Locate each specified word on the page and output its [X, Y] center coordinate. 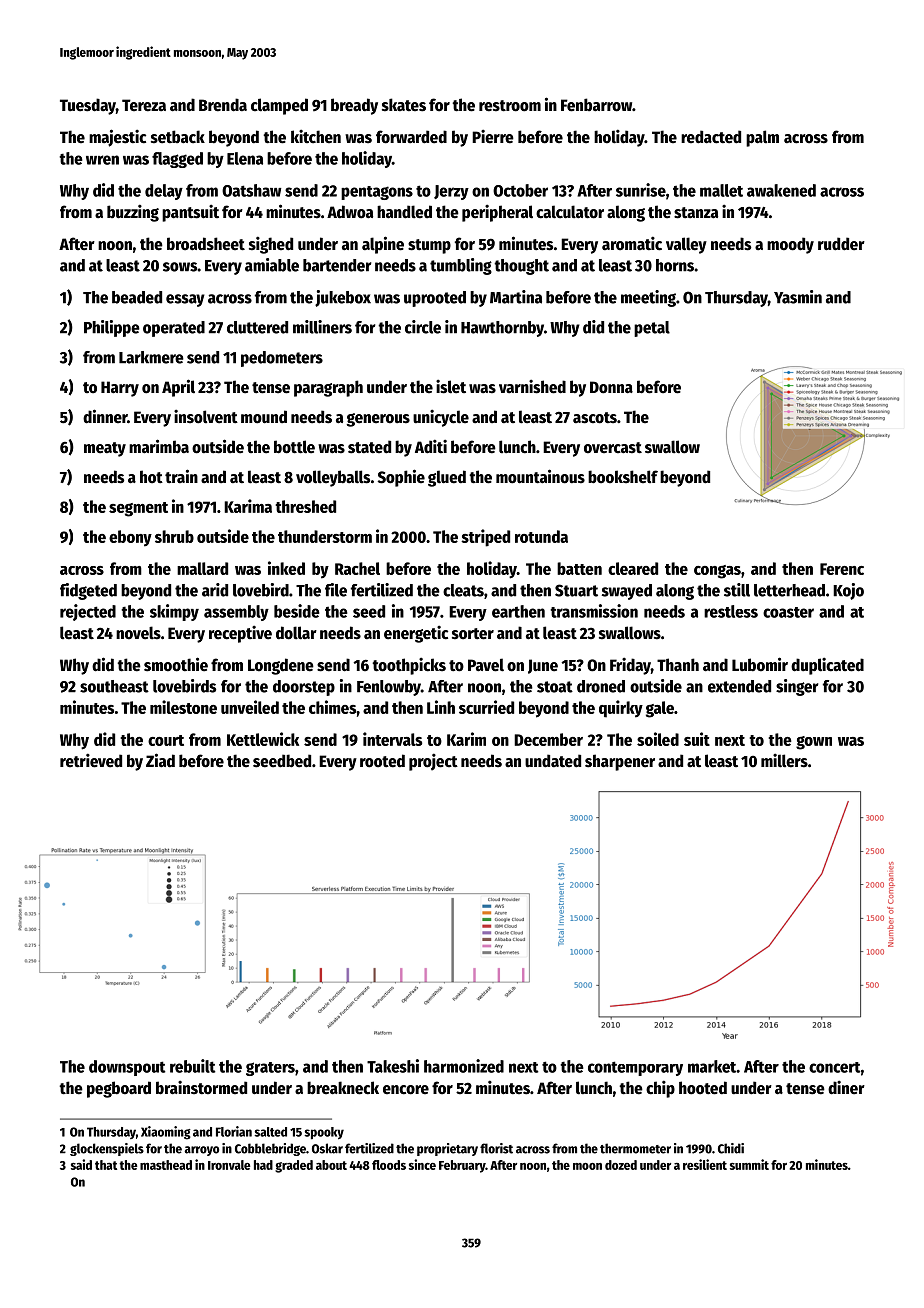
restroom [510, 106]
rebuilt [193, 1066]
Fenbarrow [596, 105]
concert [835, 1067]
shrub [174, 536]
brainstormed [201, 1087]
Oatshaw [251, 190]
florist [496, 1148]
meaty [105, 449]
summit [749, 1164]
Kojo [848, 591]
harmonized [464, 1066]
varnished [532, 386]
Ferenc [842, 569]
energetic [416, 634]
